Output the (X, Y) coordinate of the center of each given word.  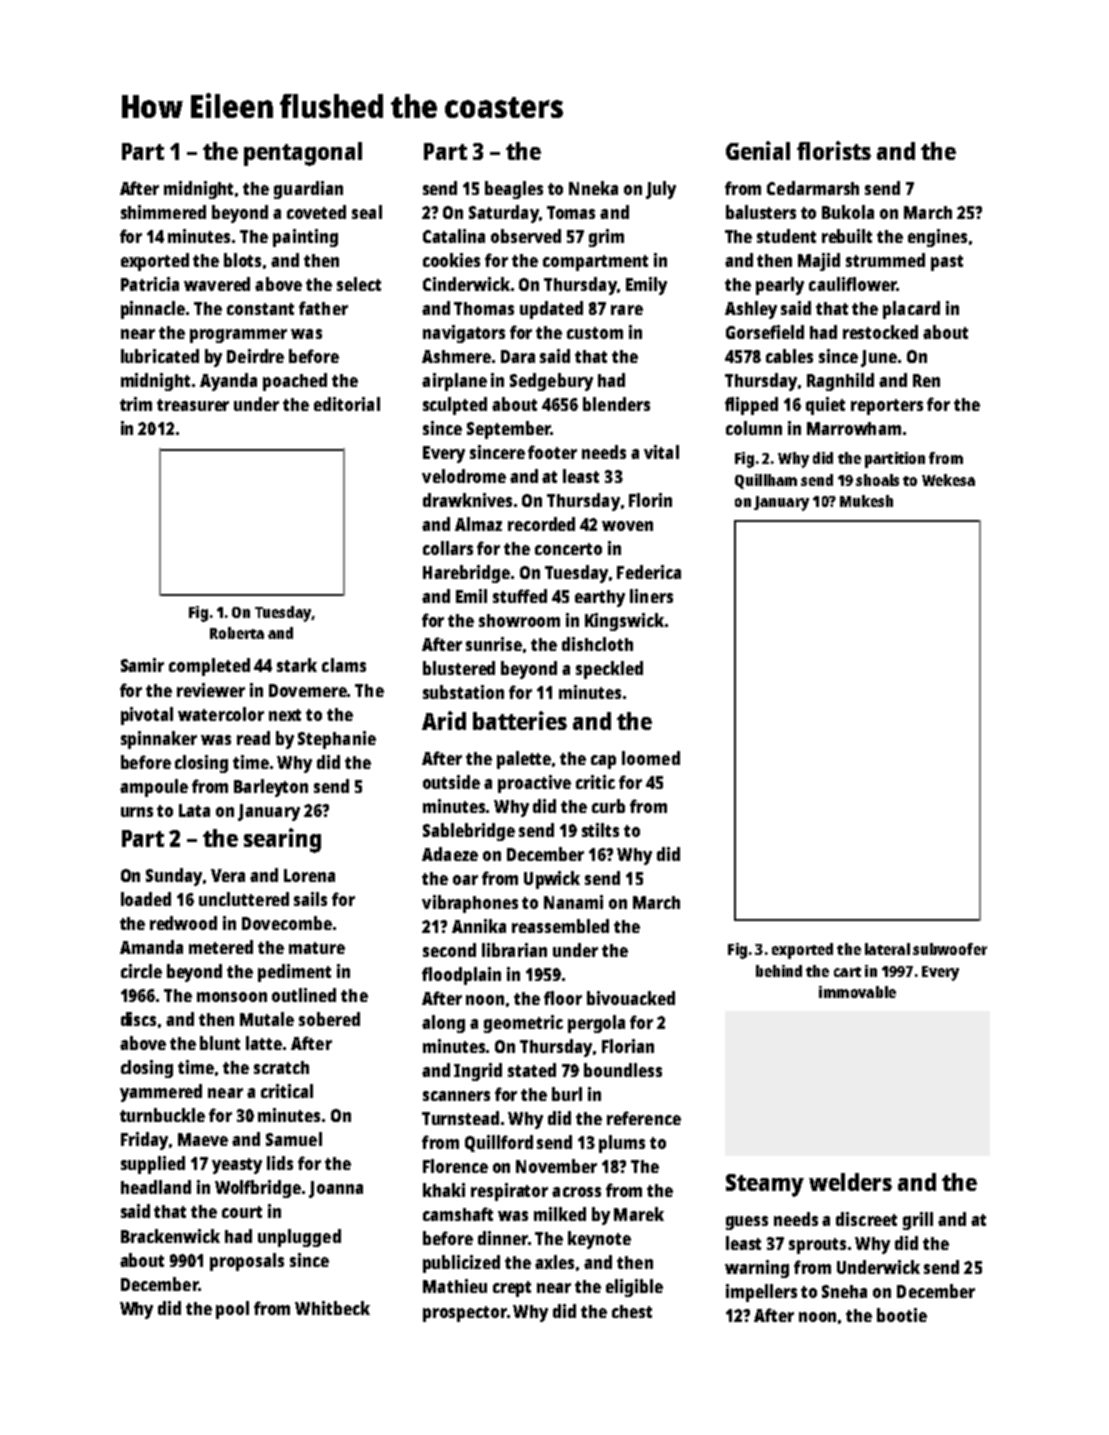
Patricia (150, 284)
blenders (616, 404)
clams (344, 665)
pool (232, 1310)
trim (136, 404)
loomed (651, 758)
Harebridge (466, 574)
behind (779, 971)
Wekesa (948, 480)
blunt (220, 1043)
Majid (819, 262)
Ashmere (456, 356)
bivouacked (631, 998)
